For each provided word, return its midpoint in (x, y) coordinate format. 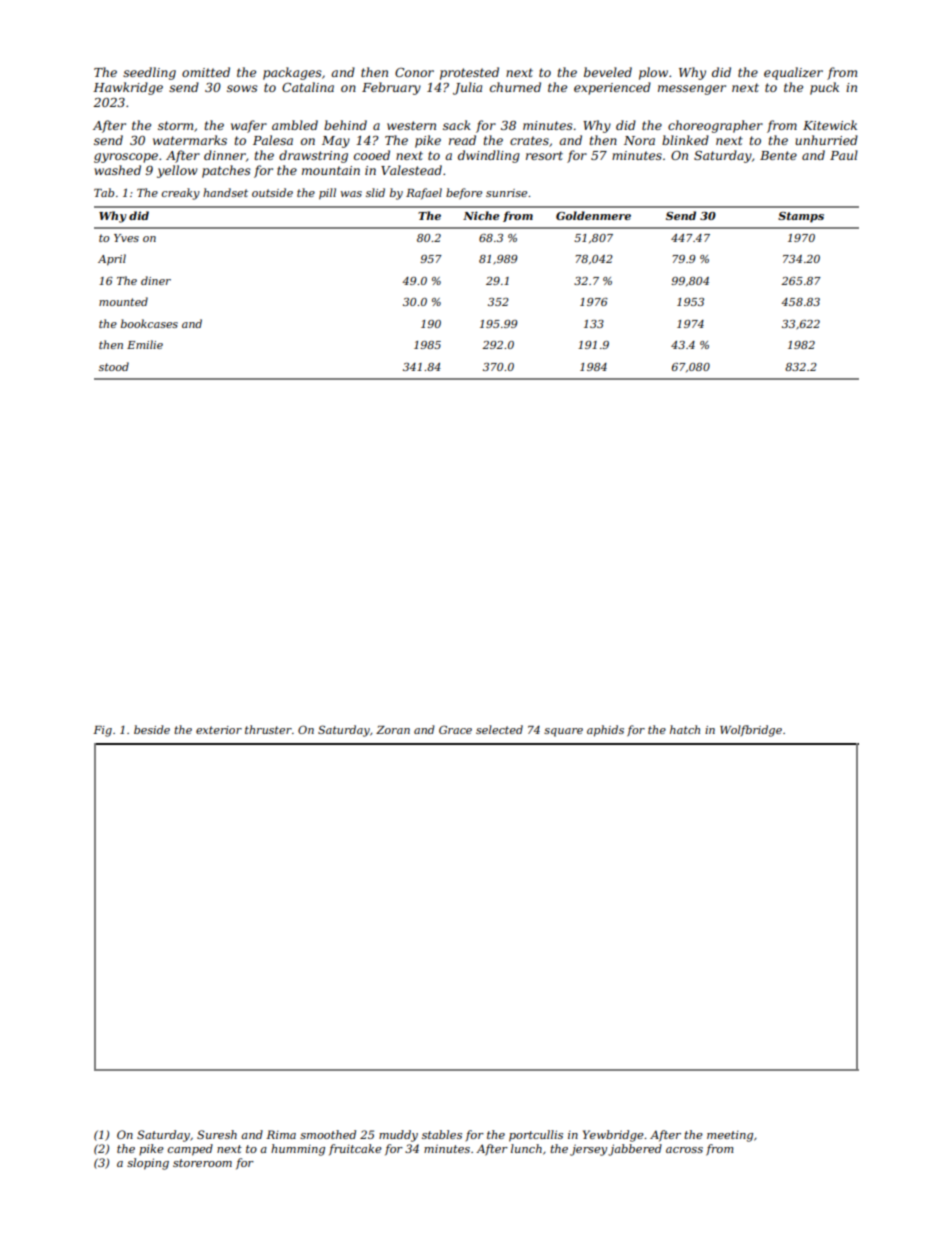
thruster (268, 729)
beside (152, 729)
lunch (526, 1148)
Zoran (393, 730)
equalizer (793, 73)
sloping (148, 1164)
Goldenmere (593, 215)
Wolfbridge (751, 731)
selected (499, 729)
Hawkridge (128, 88)
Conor (414, 72)
